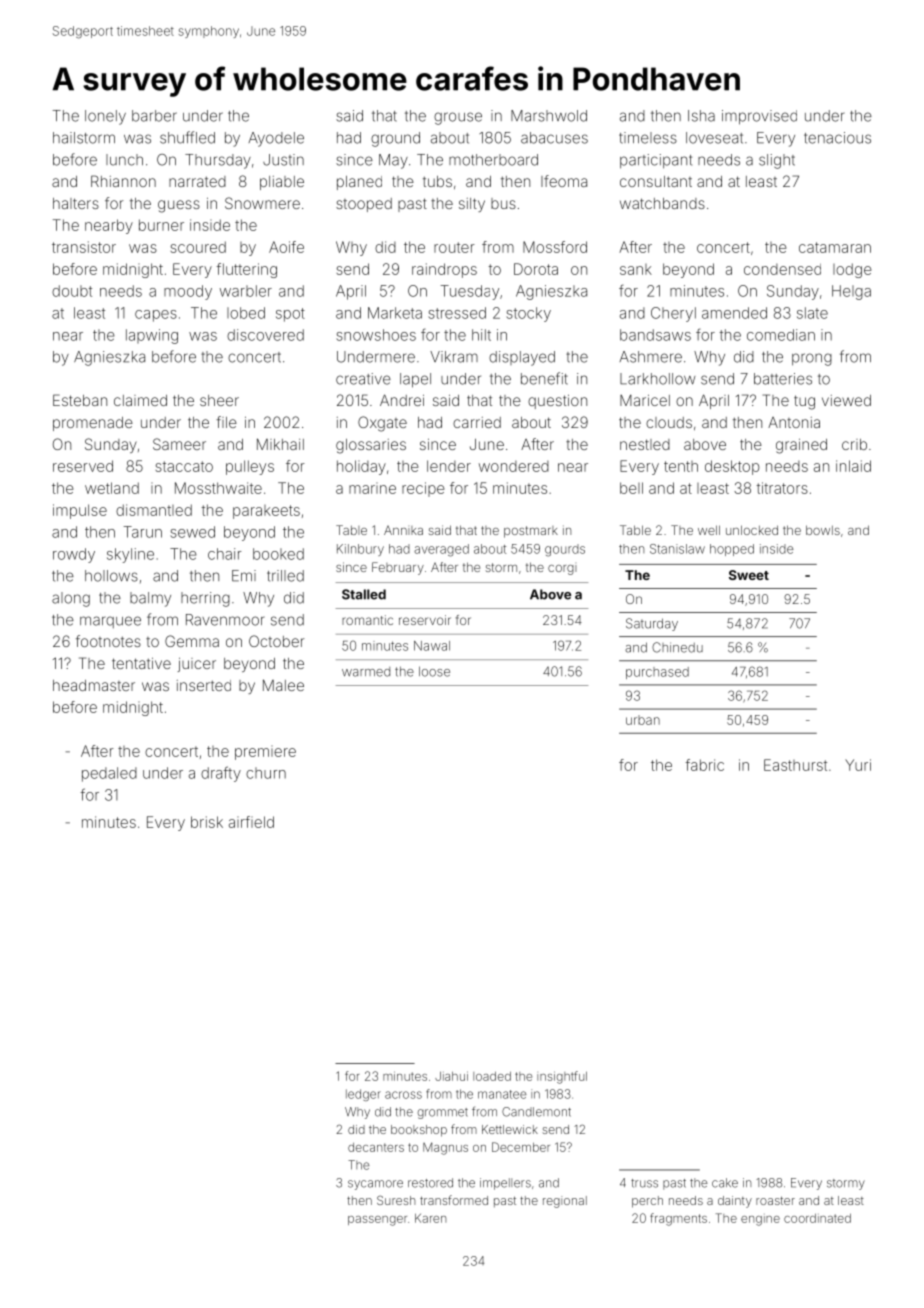 Image resolution: width=924 pixels, height=1308 pixels. I want to click on barber, so click(154, 116).
